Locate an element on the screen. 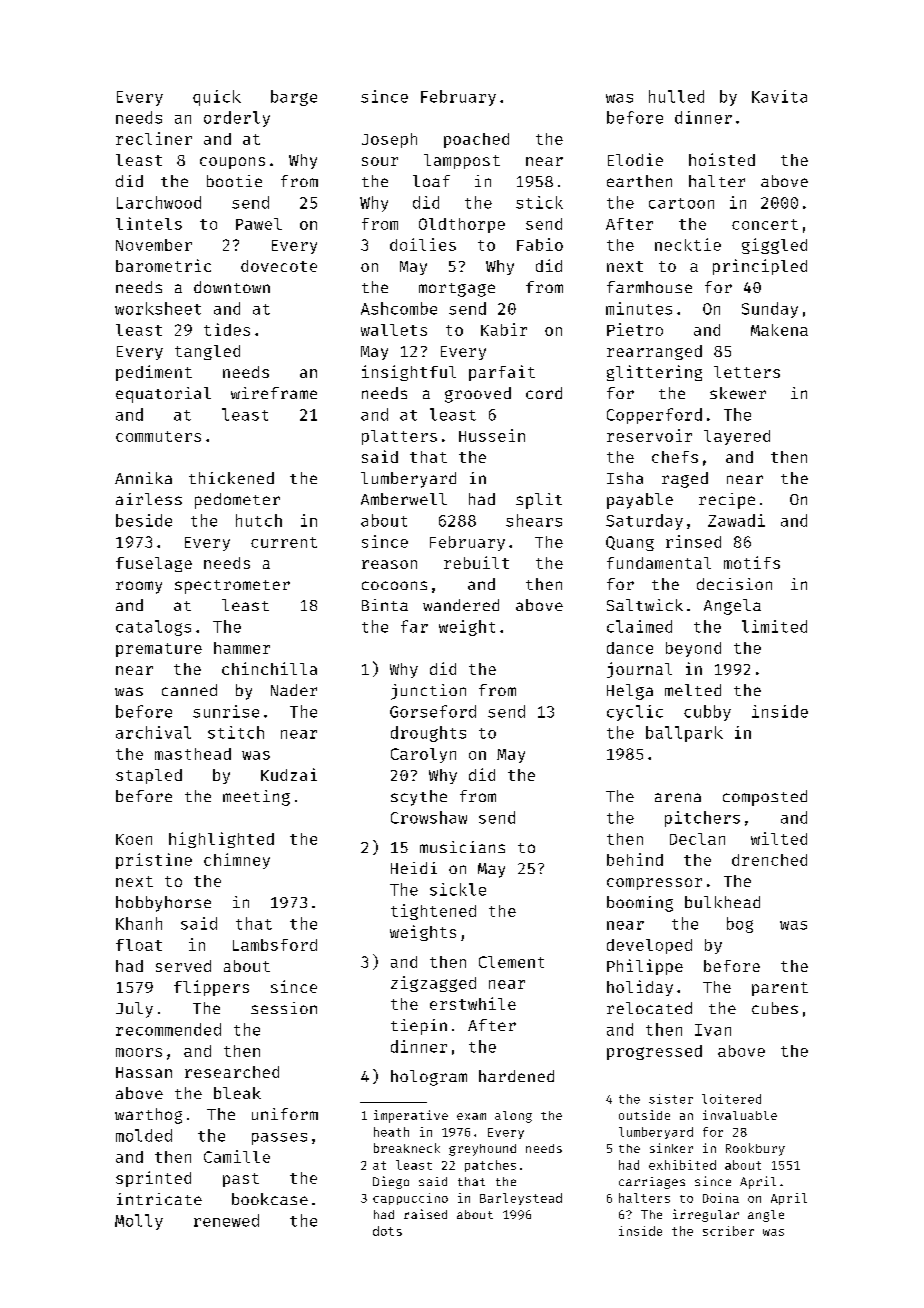 The height and width of the screenshot is (1308, 924). Molly is located at coordinates (139, 1222).
